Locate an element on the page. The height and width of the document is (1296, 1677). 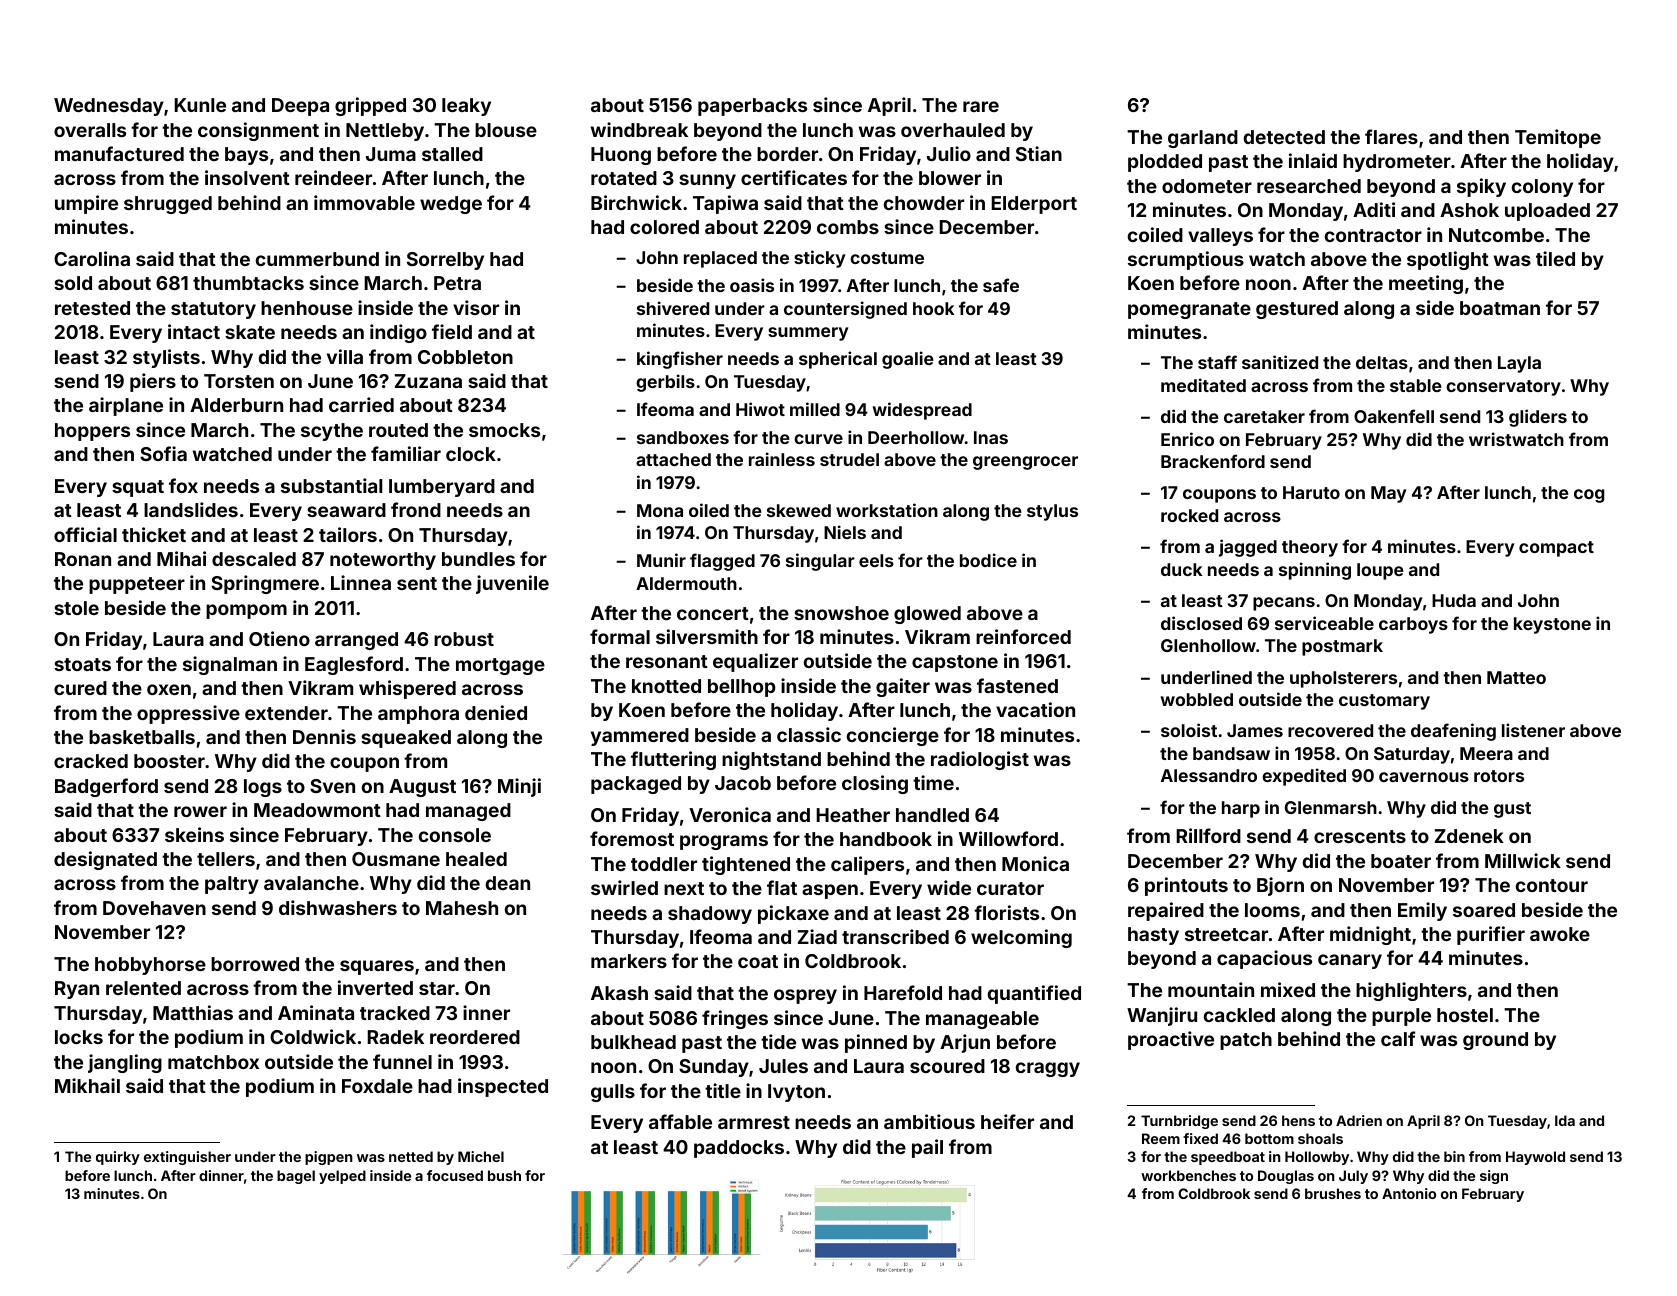
gerbils is located at coordinates (665, 383).
